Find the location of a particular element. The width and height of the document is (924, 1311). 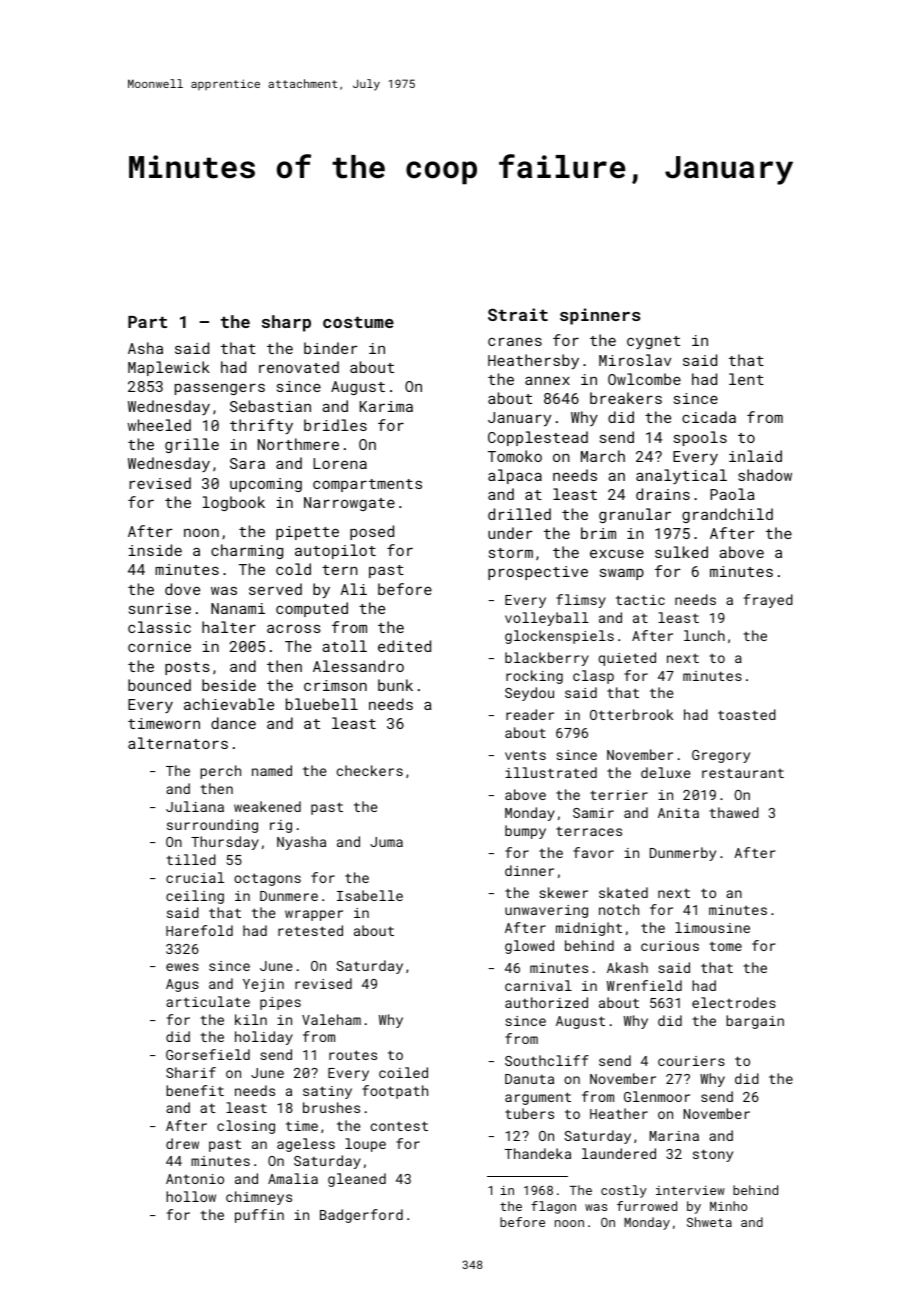

Narrowgate is located at coordinates (349, 504).
